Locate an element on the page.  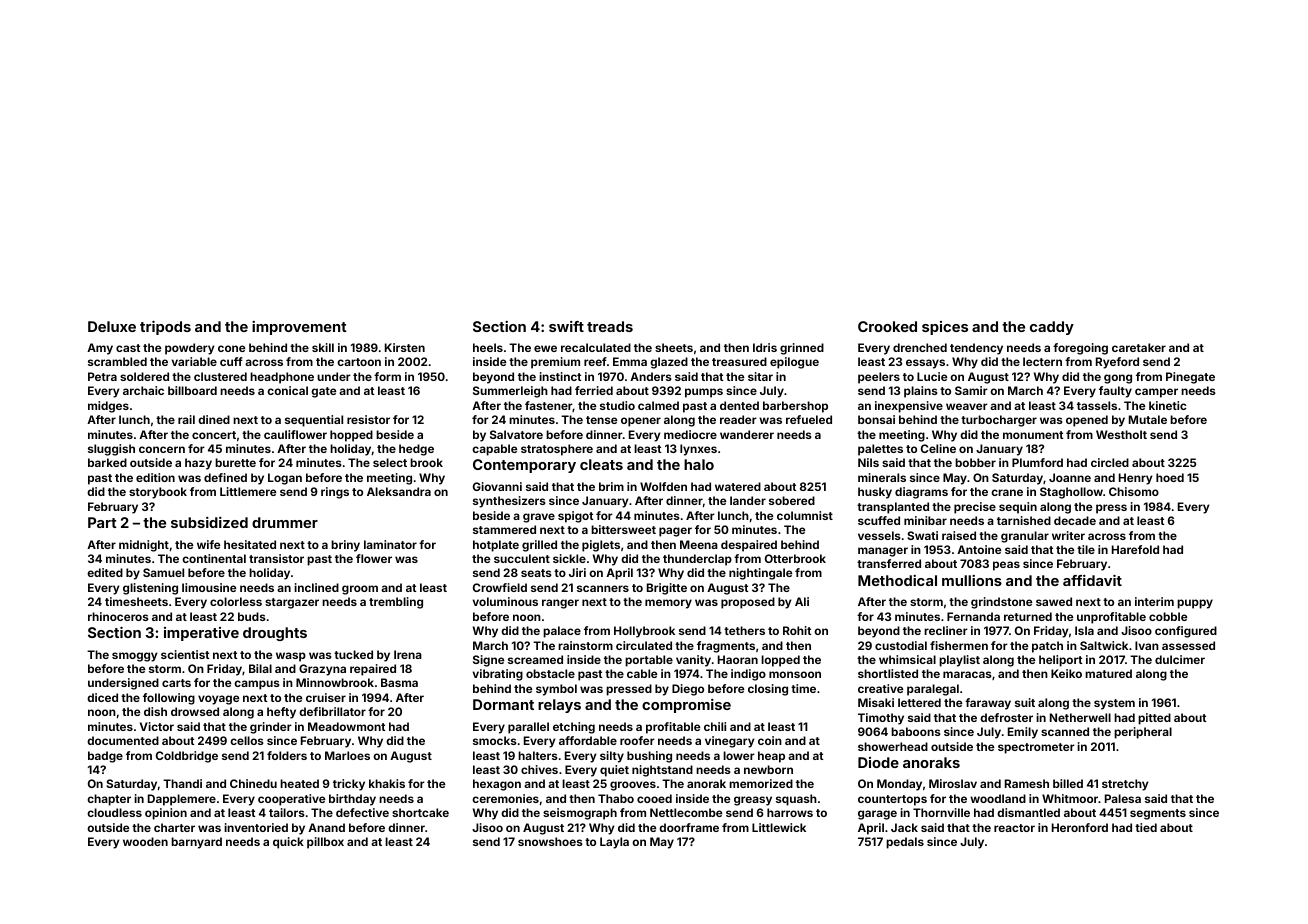
smoggy is located at coordinates (135, 657).
